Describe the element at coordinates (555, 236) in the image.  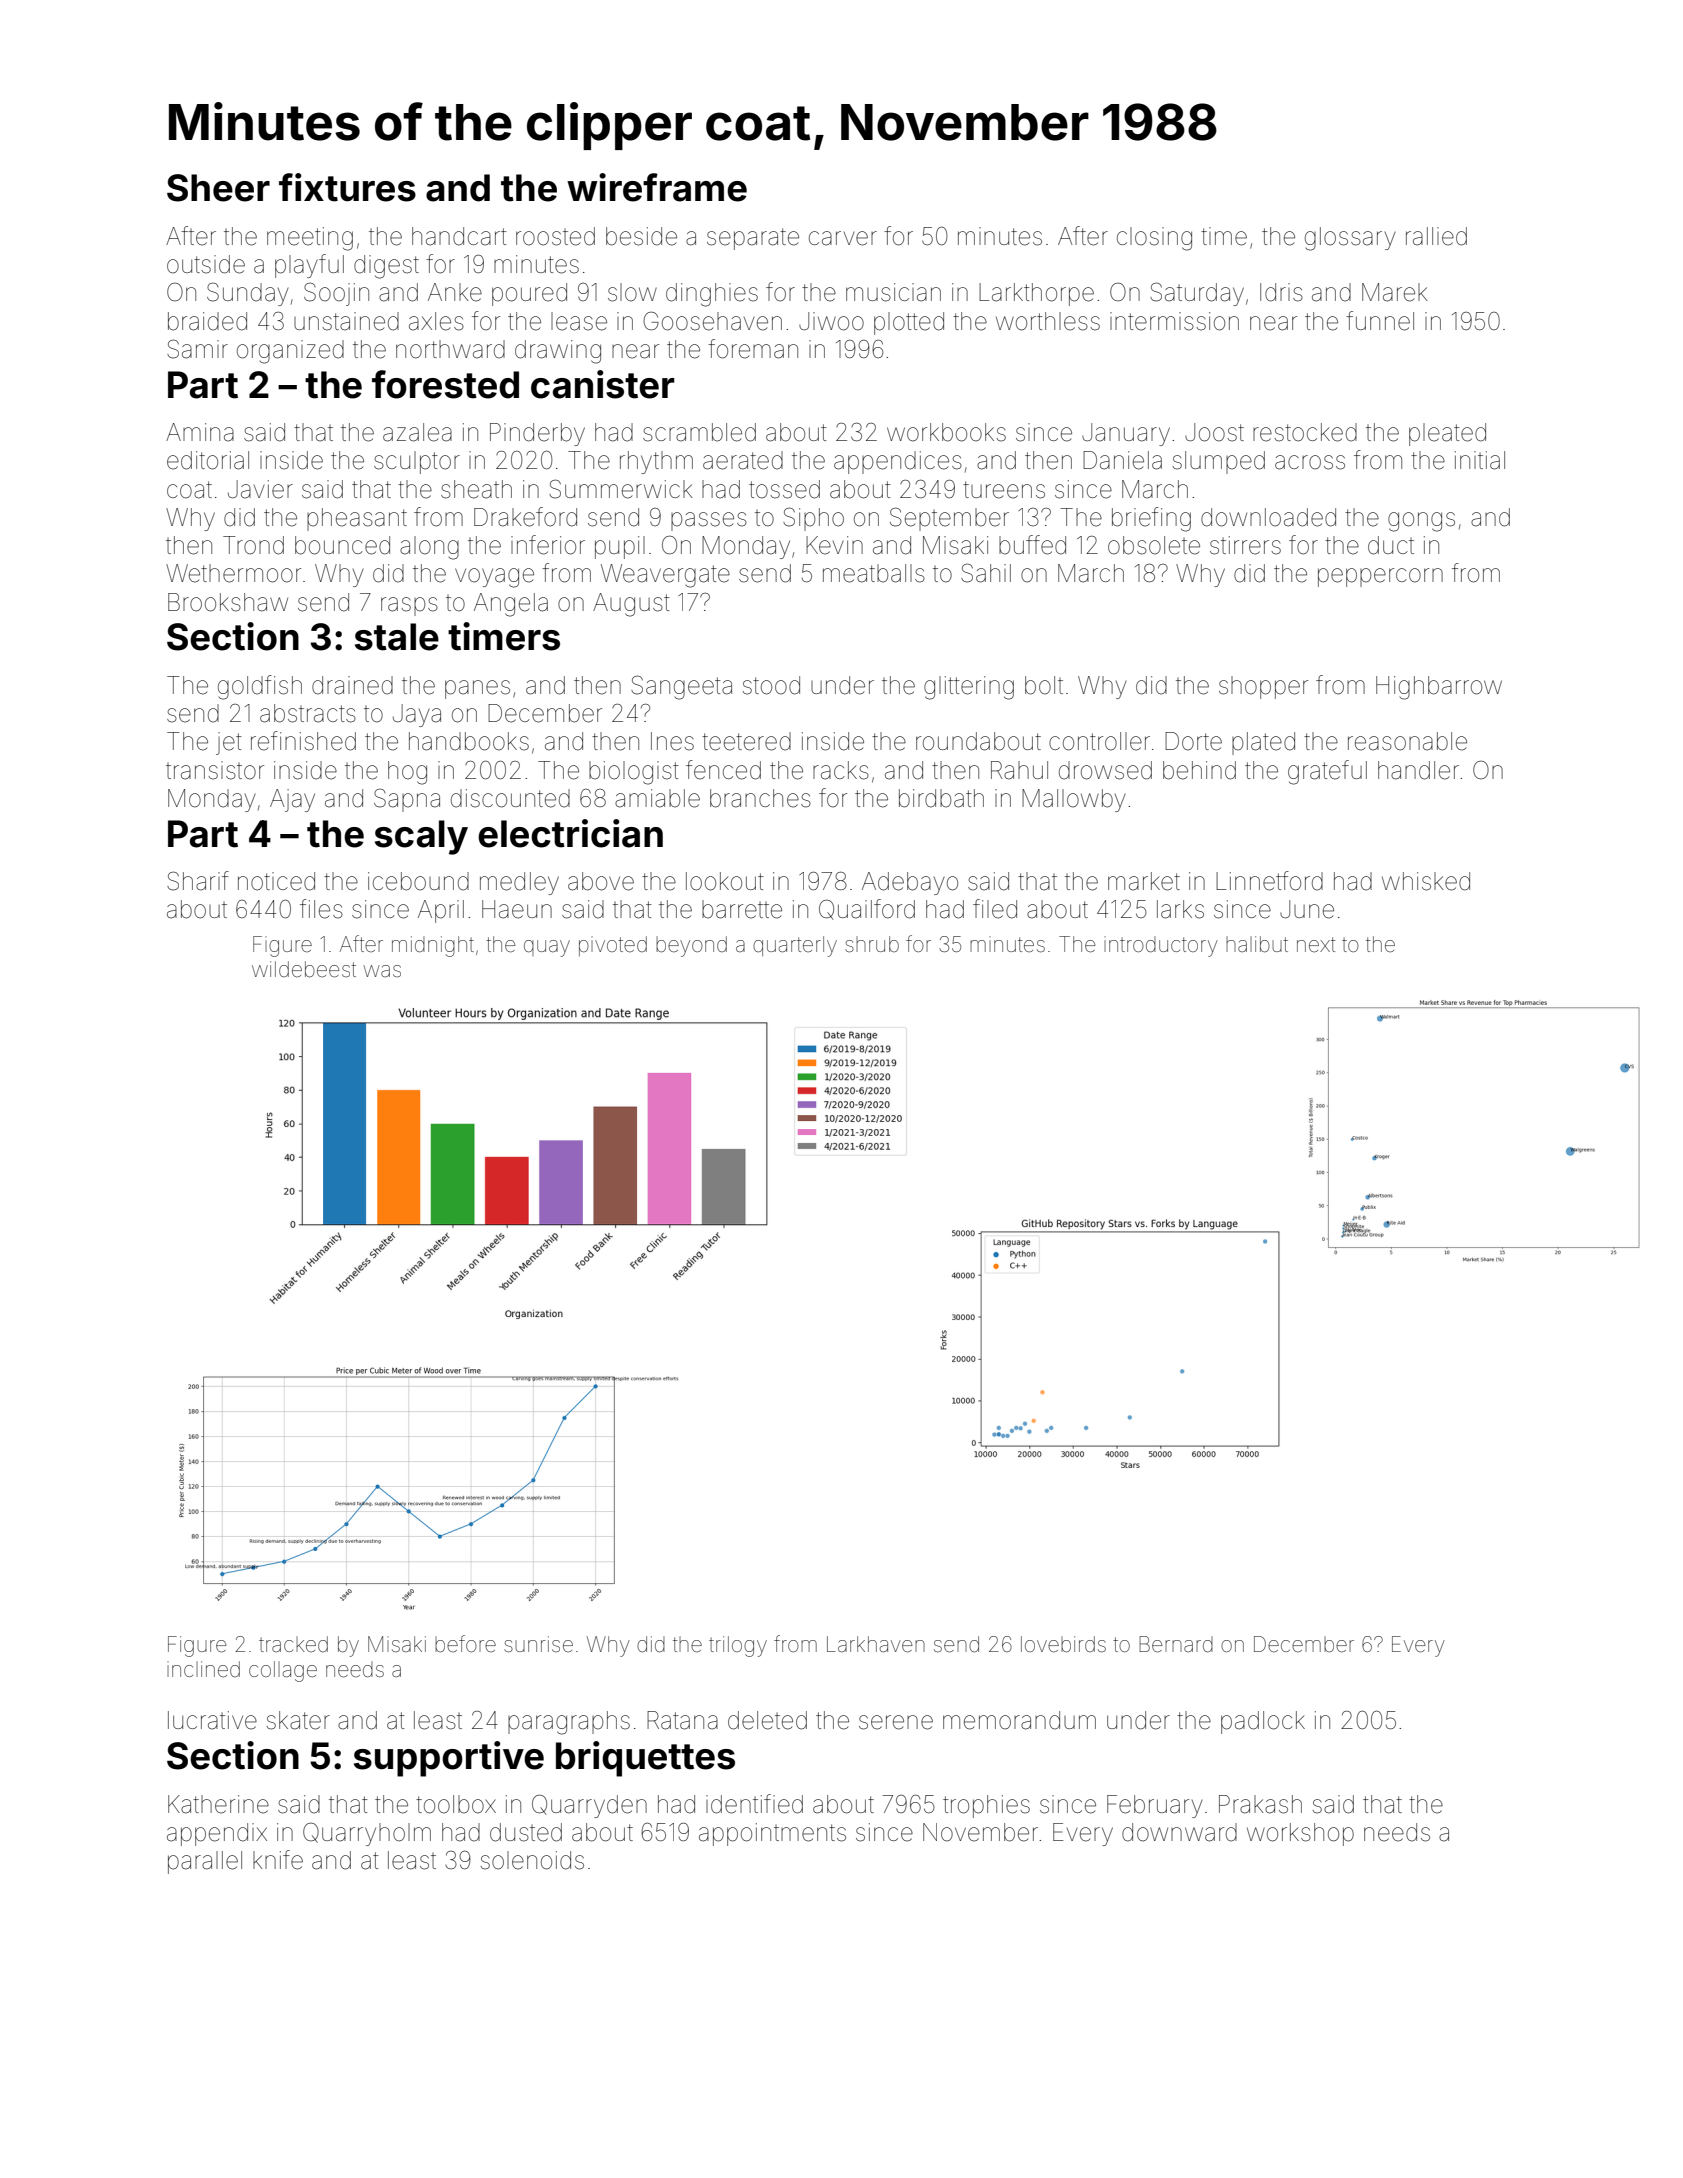
I see `roosted` at that location.
